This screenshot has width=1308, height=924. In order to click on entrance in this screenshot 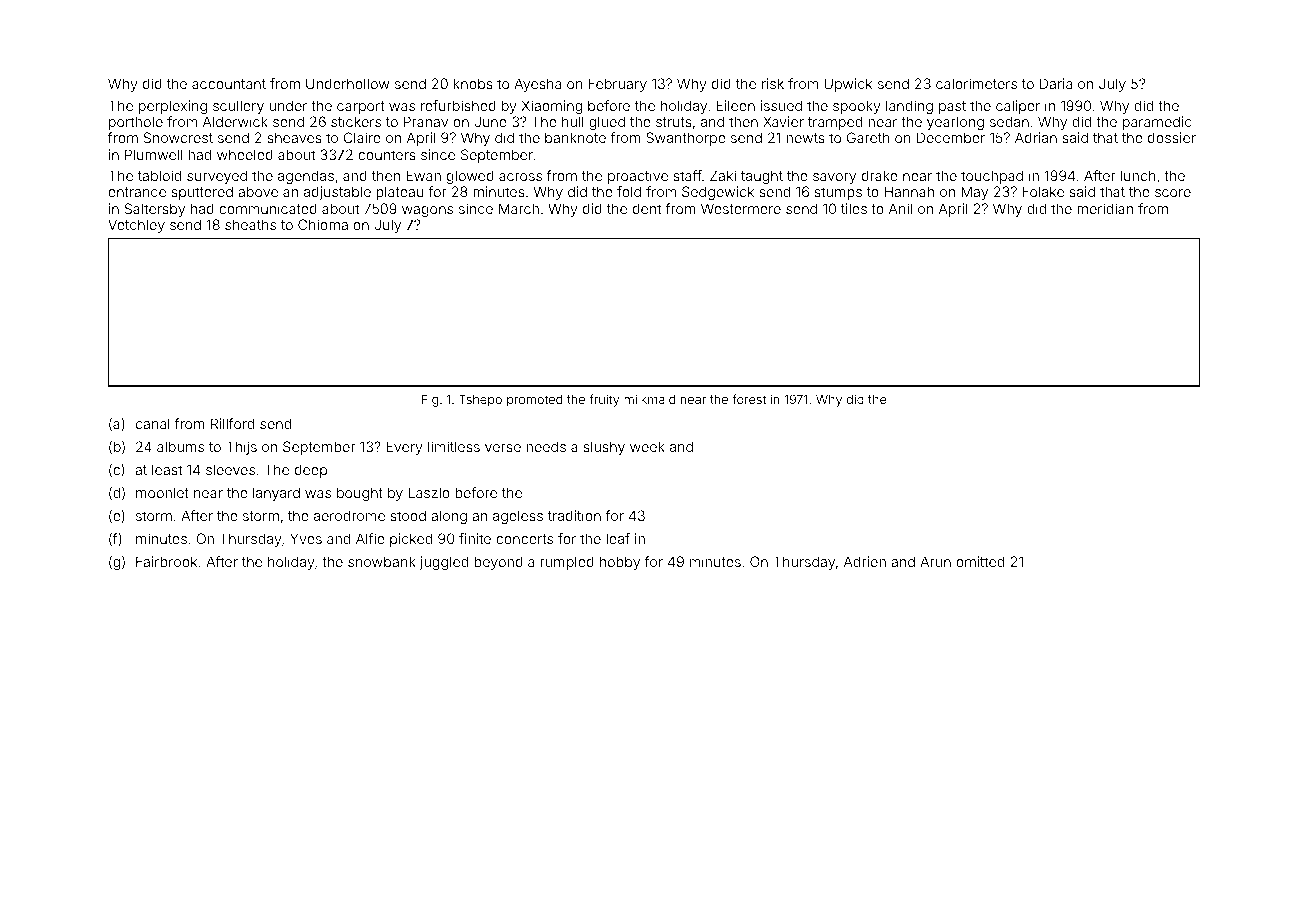, I will do `click(137, 192)`.
